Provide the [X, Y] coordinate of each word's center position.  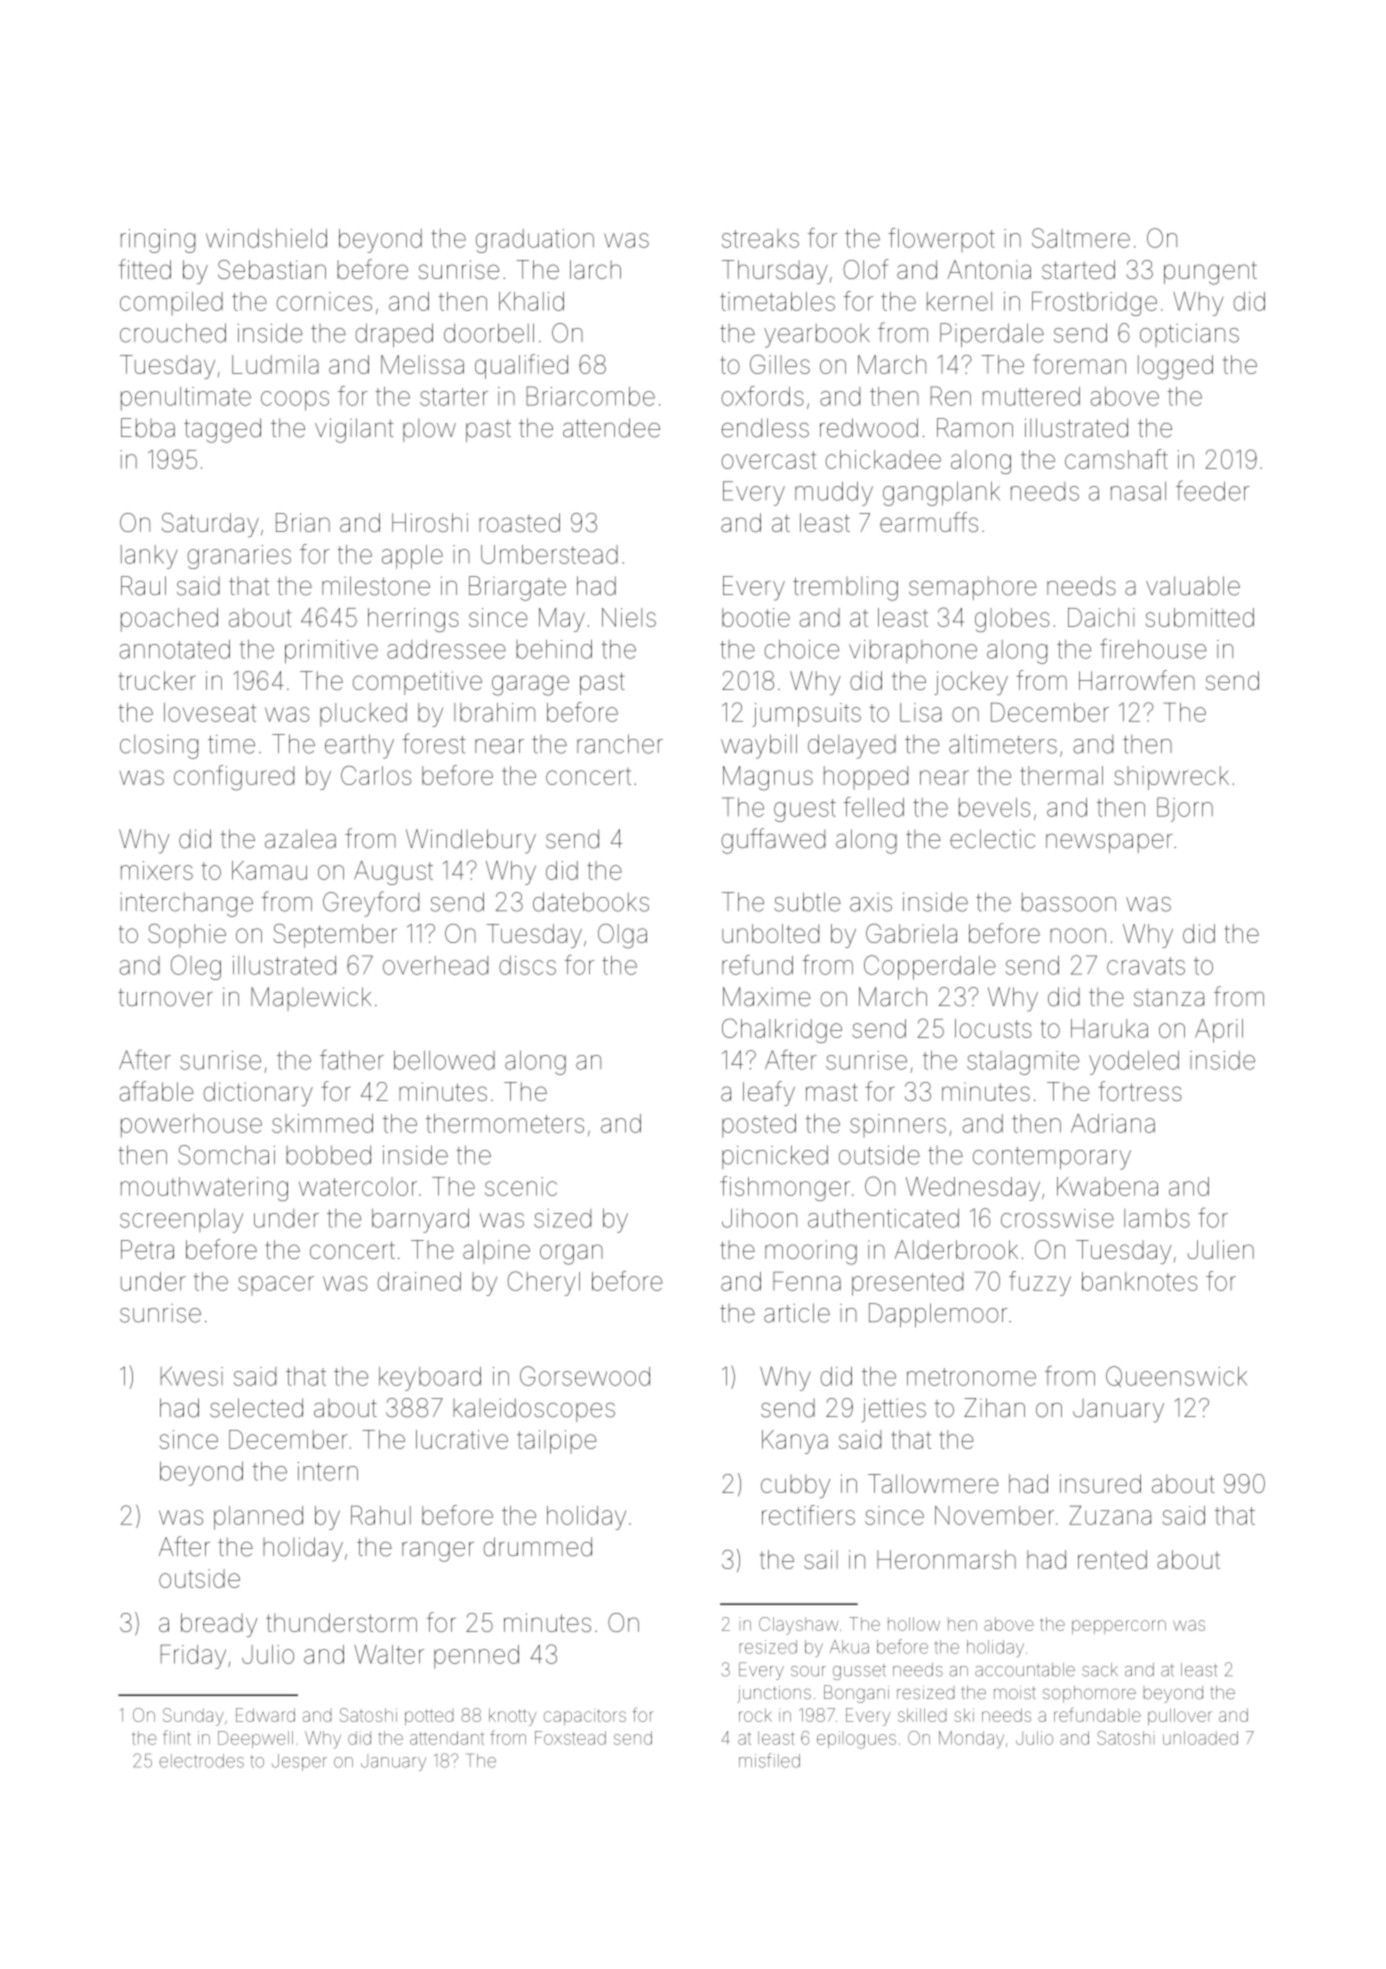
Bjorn [1185, 809]
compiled [171, 303]
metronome [971, 1377]
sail [821, 1559]
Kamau [269, 870]
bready [219, 1625]
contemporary [1052, 1158]
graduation [535, 241]
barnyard [420, 1220]
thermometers [505, 1123]
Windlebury [471, 841]
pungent [1210, 273]
